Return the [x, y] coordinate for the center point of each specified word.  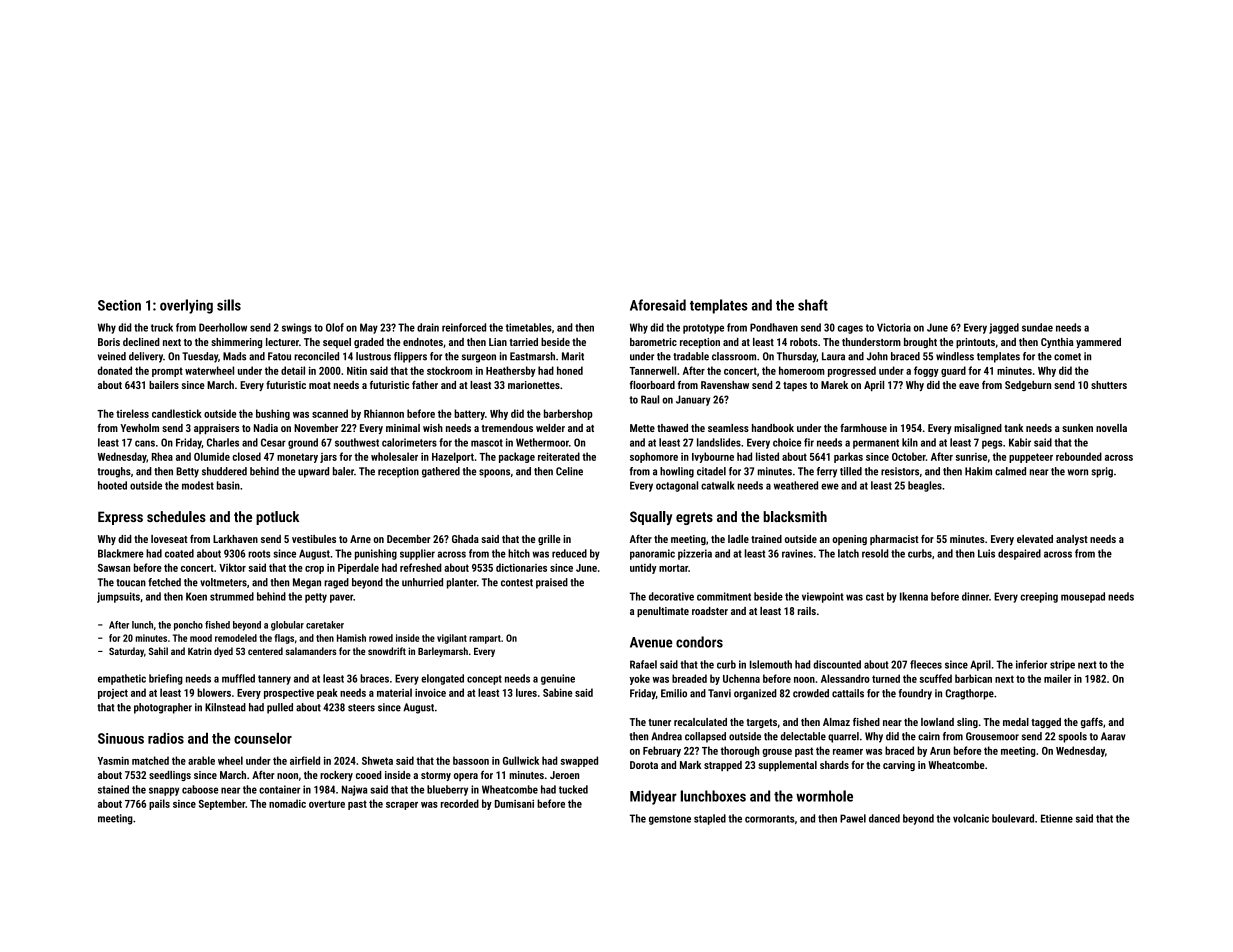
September [222, 804]
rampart [485, 639]
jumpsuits [118, 597]
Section [119, 305]
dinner [975, 596]
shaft [813, 305]
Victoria [894, 327]
